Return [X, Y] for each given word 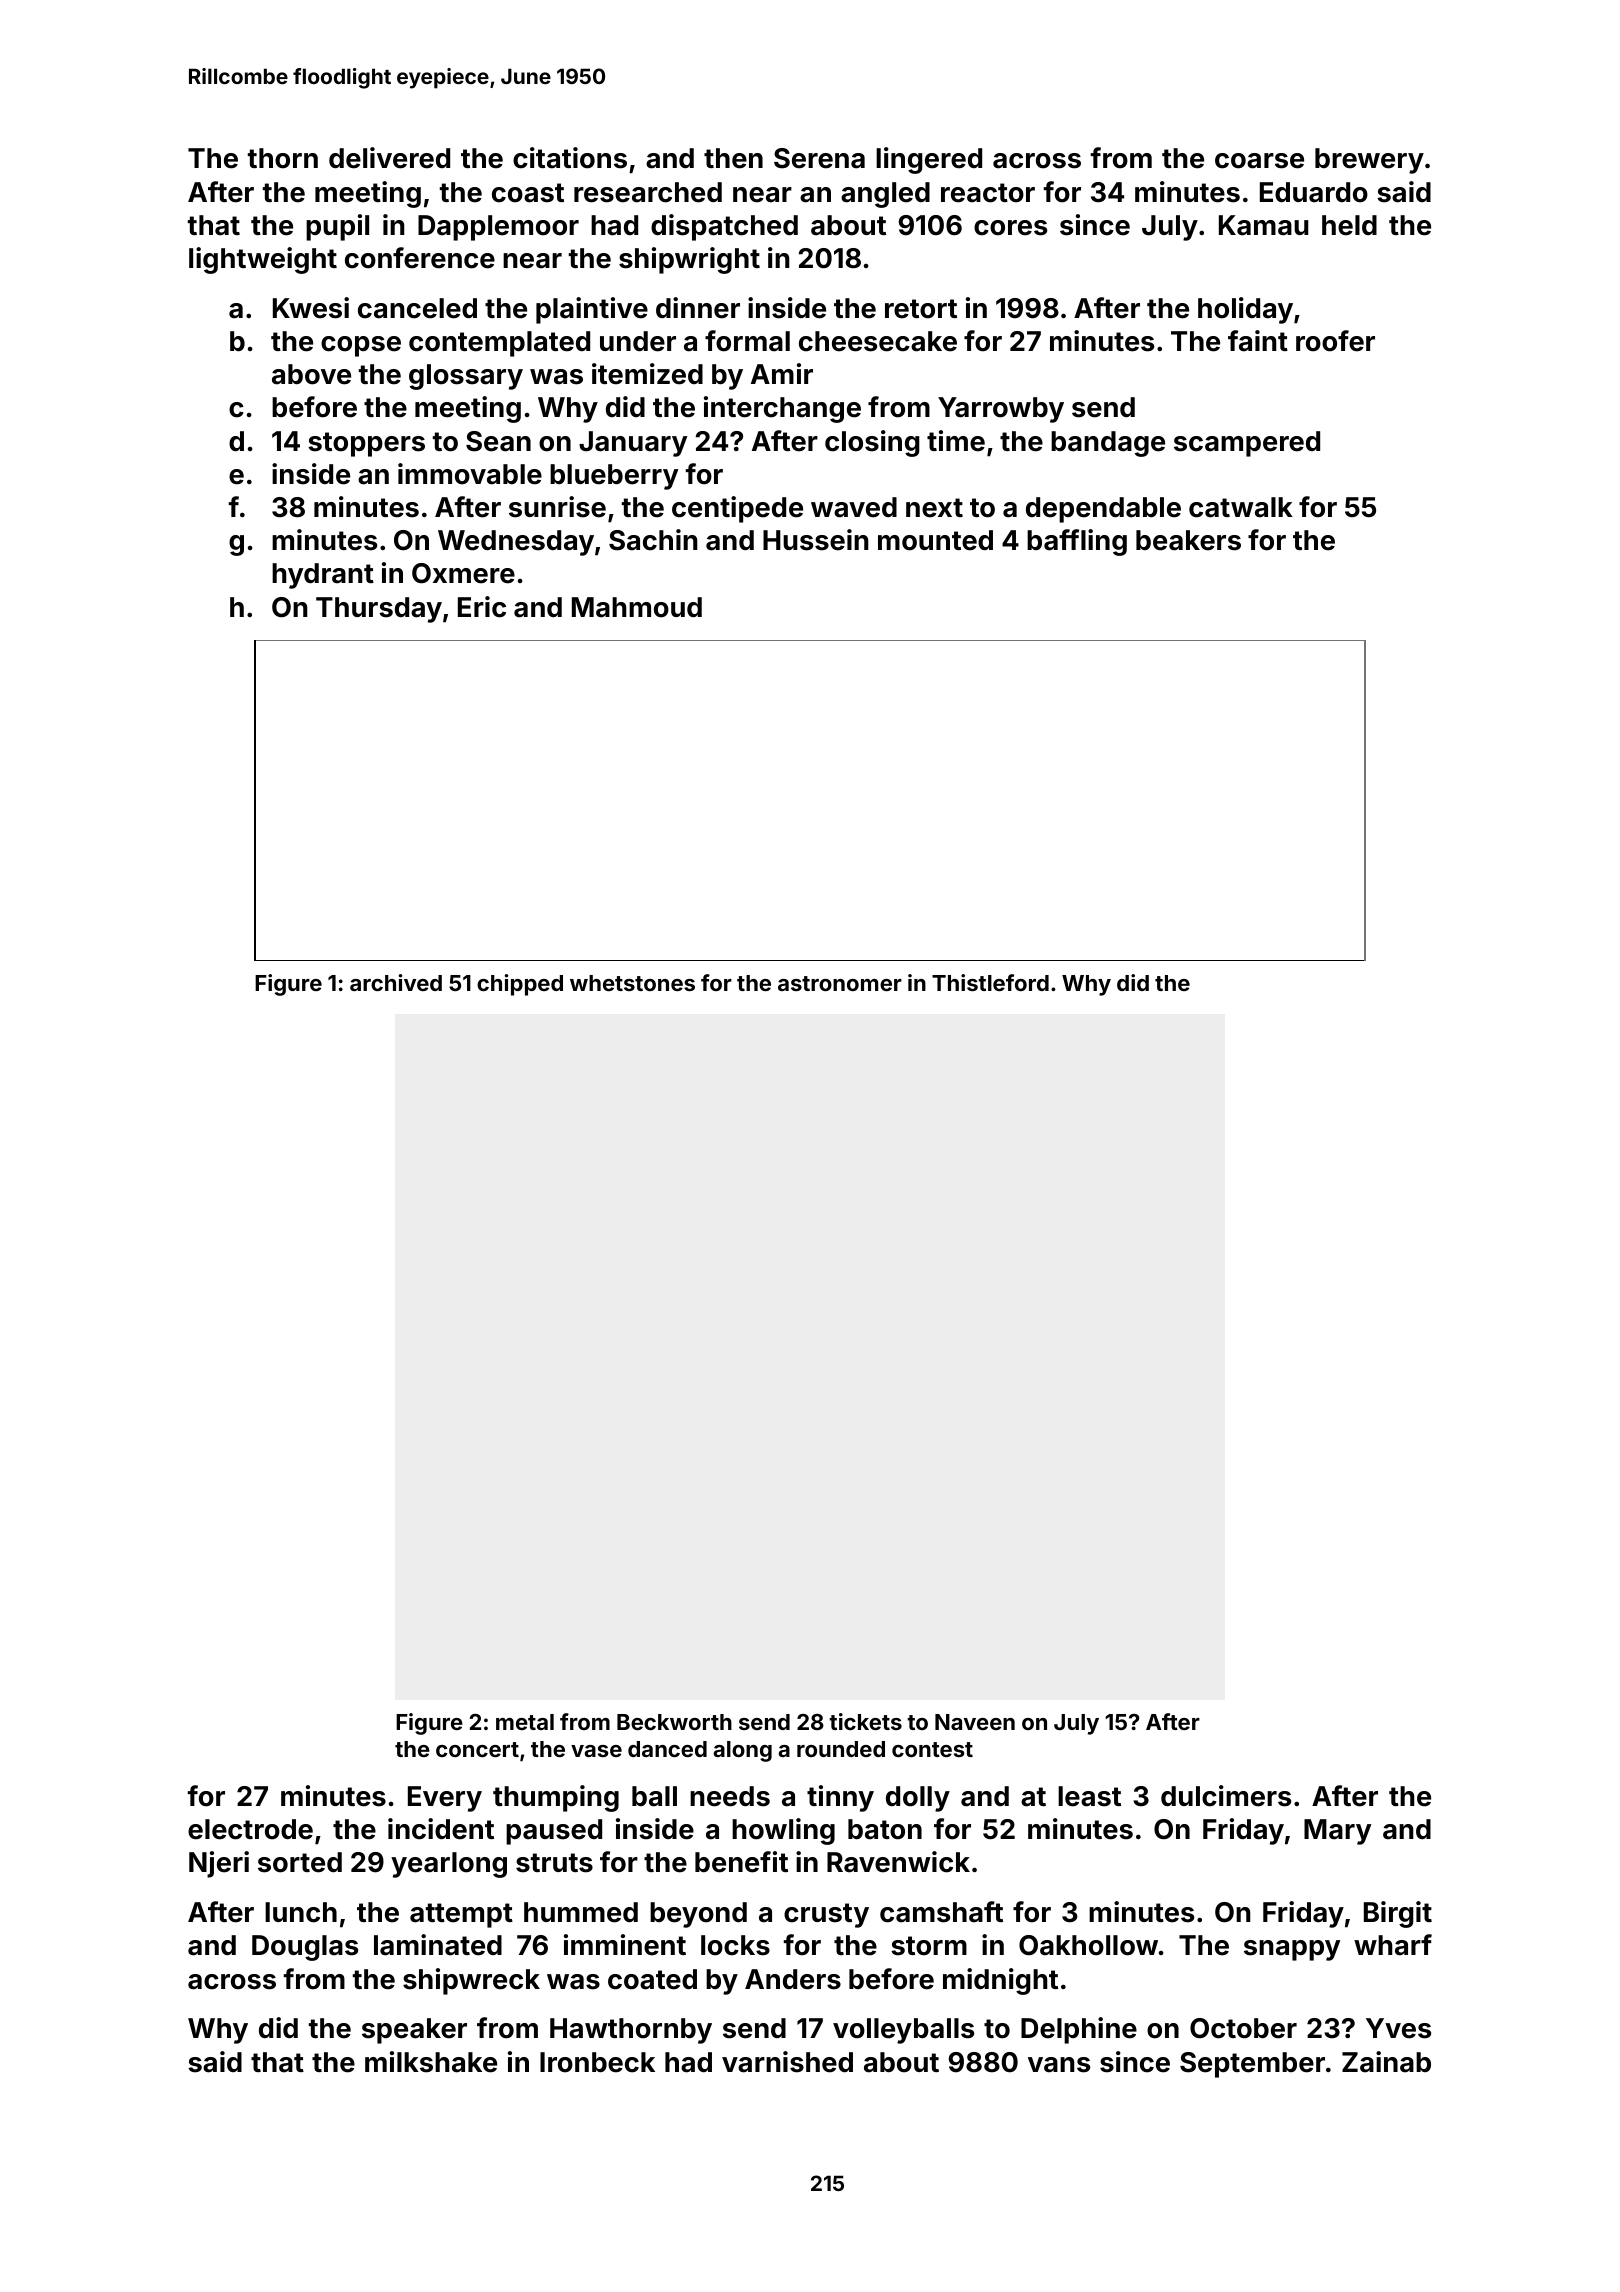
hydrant [323, 576]
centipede [737, 509]
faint [1258, 341]
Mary [1338, 1832]
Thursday [379, 610]
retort [921, 309]
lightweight [263, 260]
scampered [1247, 444]
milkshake [431, 2062]
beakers [1188, 540]
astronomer [840, 983]
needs [730, 1796]
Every [445, 1799]
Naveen [975, 1722]
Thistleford [990, 982]
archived [396, 982]
